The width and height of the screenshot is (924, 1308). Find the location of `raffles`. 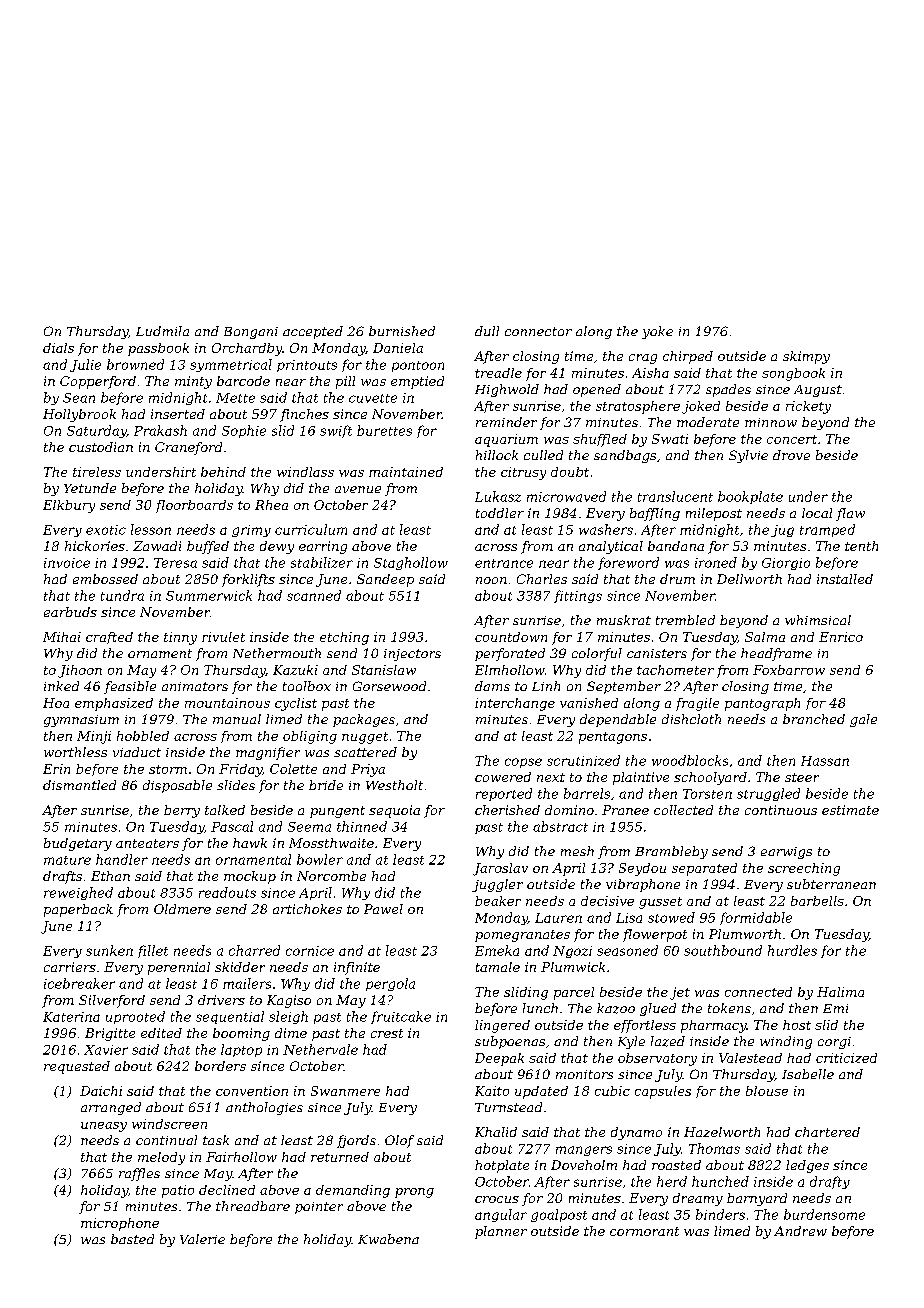

raffles is located at coordinates (139, 1174).
